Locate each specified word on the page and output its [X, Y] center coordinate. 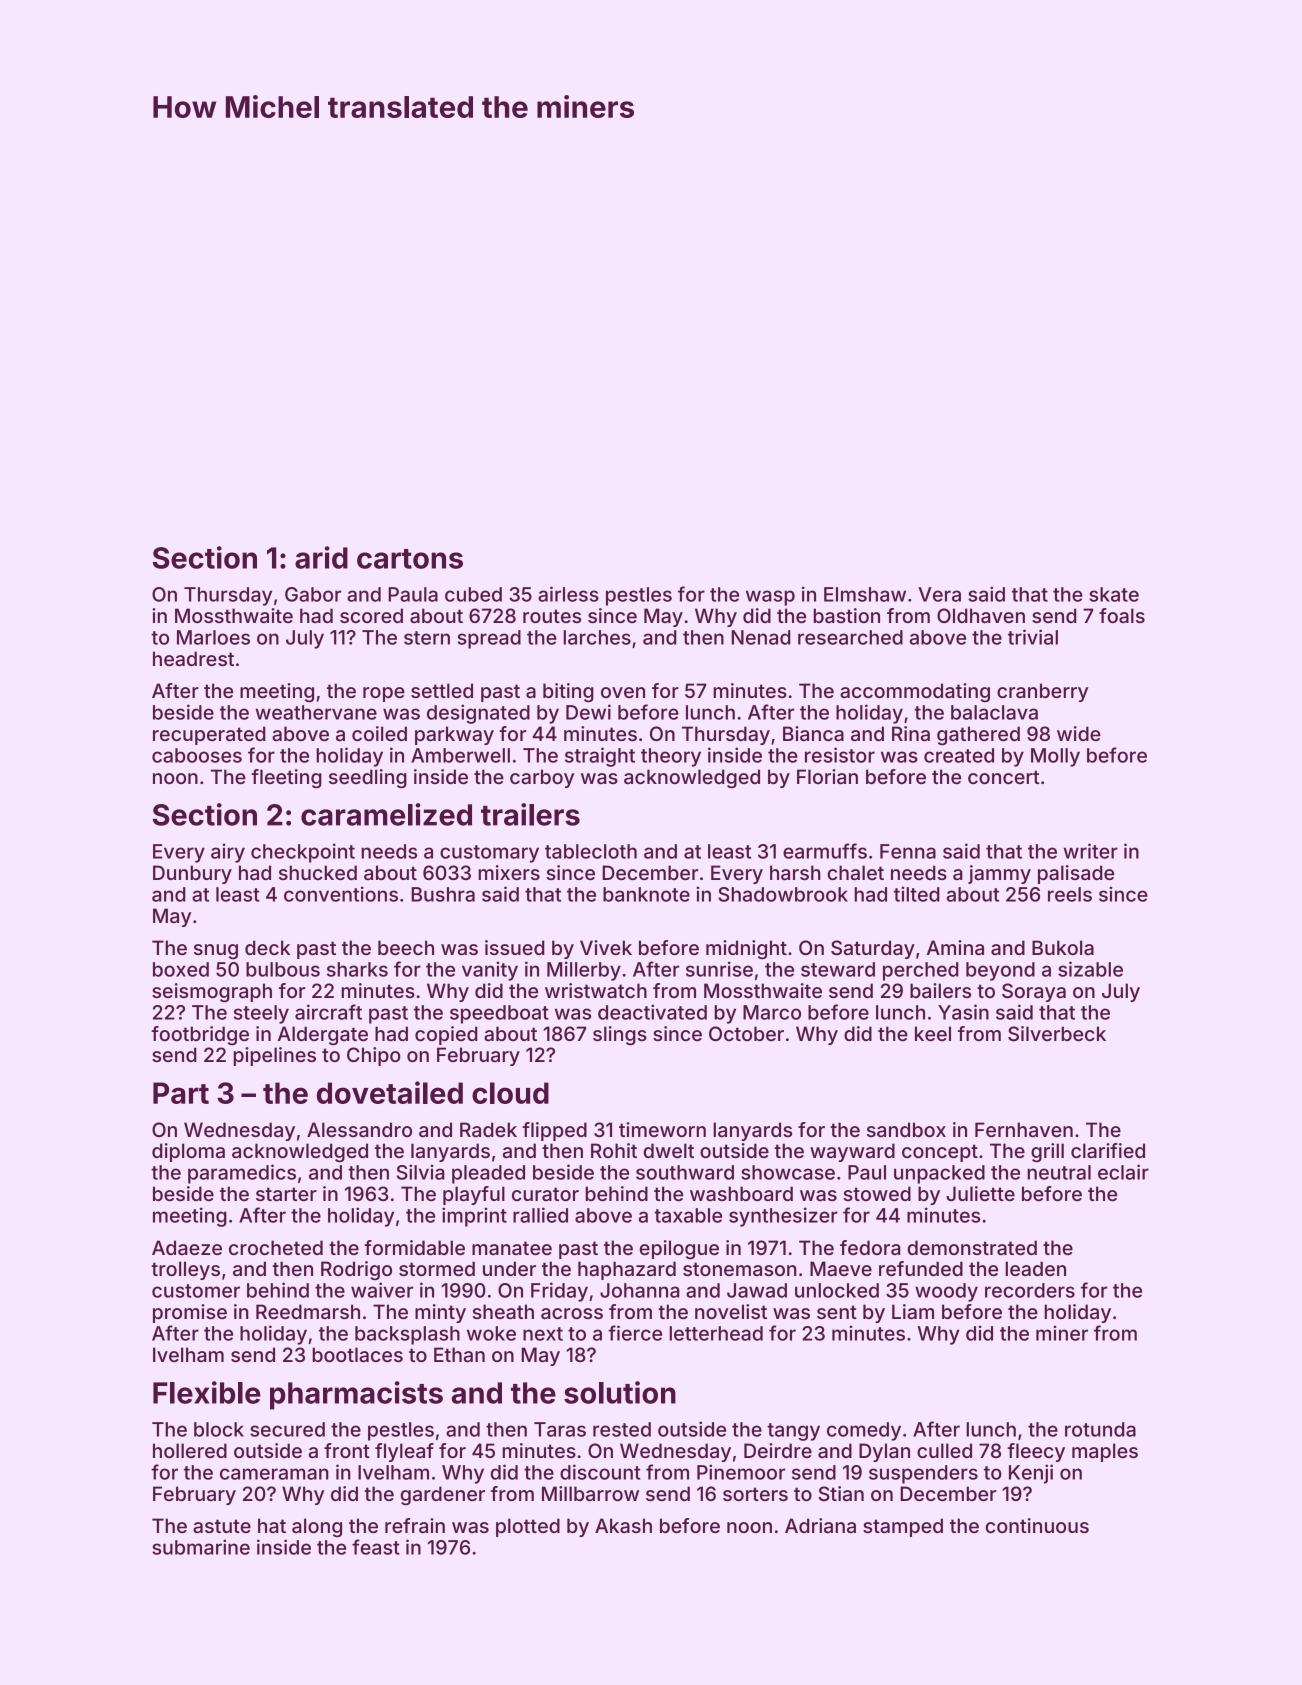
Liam [913, 1311]
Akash [623, 1525]
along [317, 1528]
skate [1114, 594]
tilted [917, 894]
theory [671, 757]
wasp [770, 598]
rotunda [1100, 1429]
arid [321, 557]
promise [190, 1313]
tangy [793, 1432]
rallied [540, 1215]
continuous [1037, 1525]
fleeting [286, 779]
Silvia [421, 1172]
